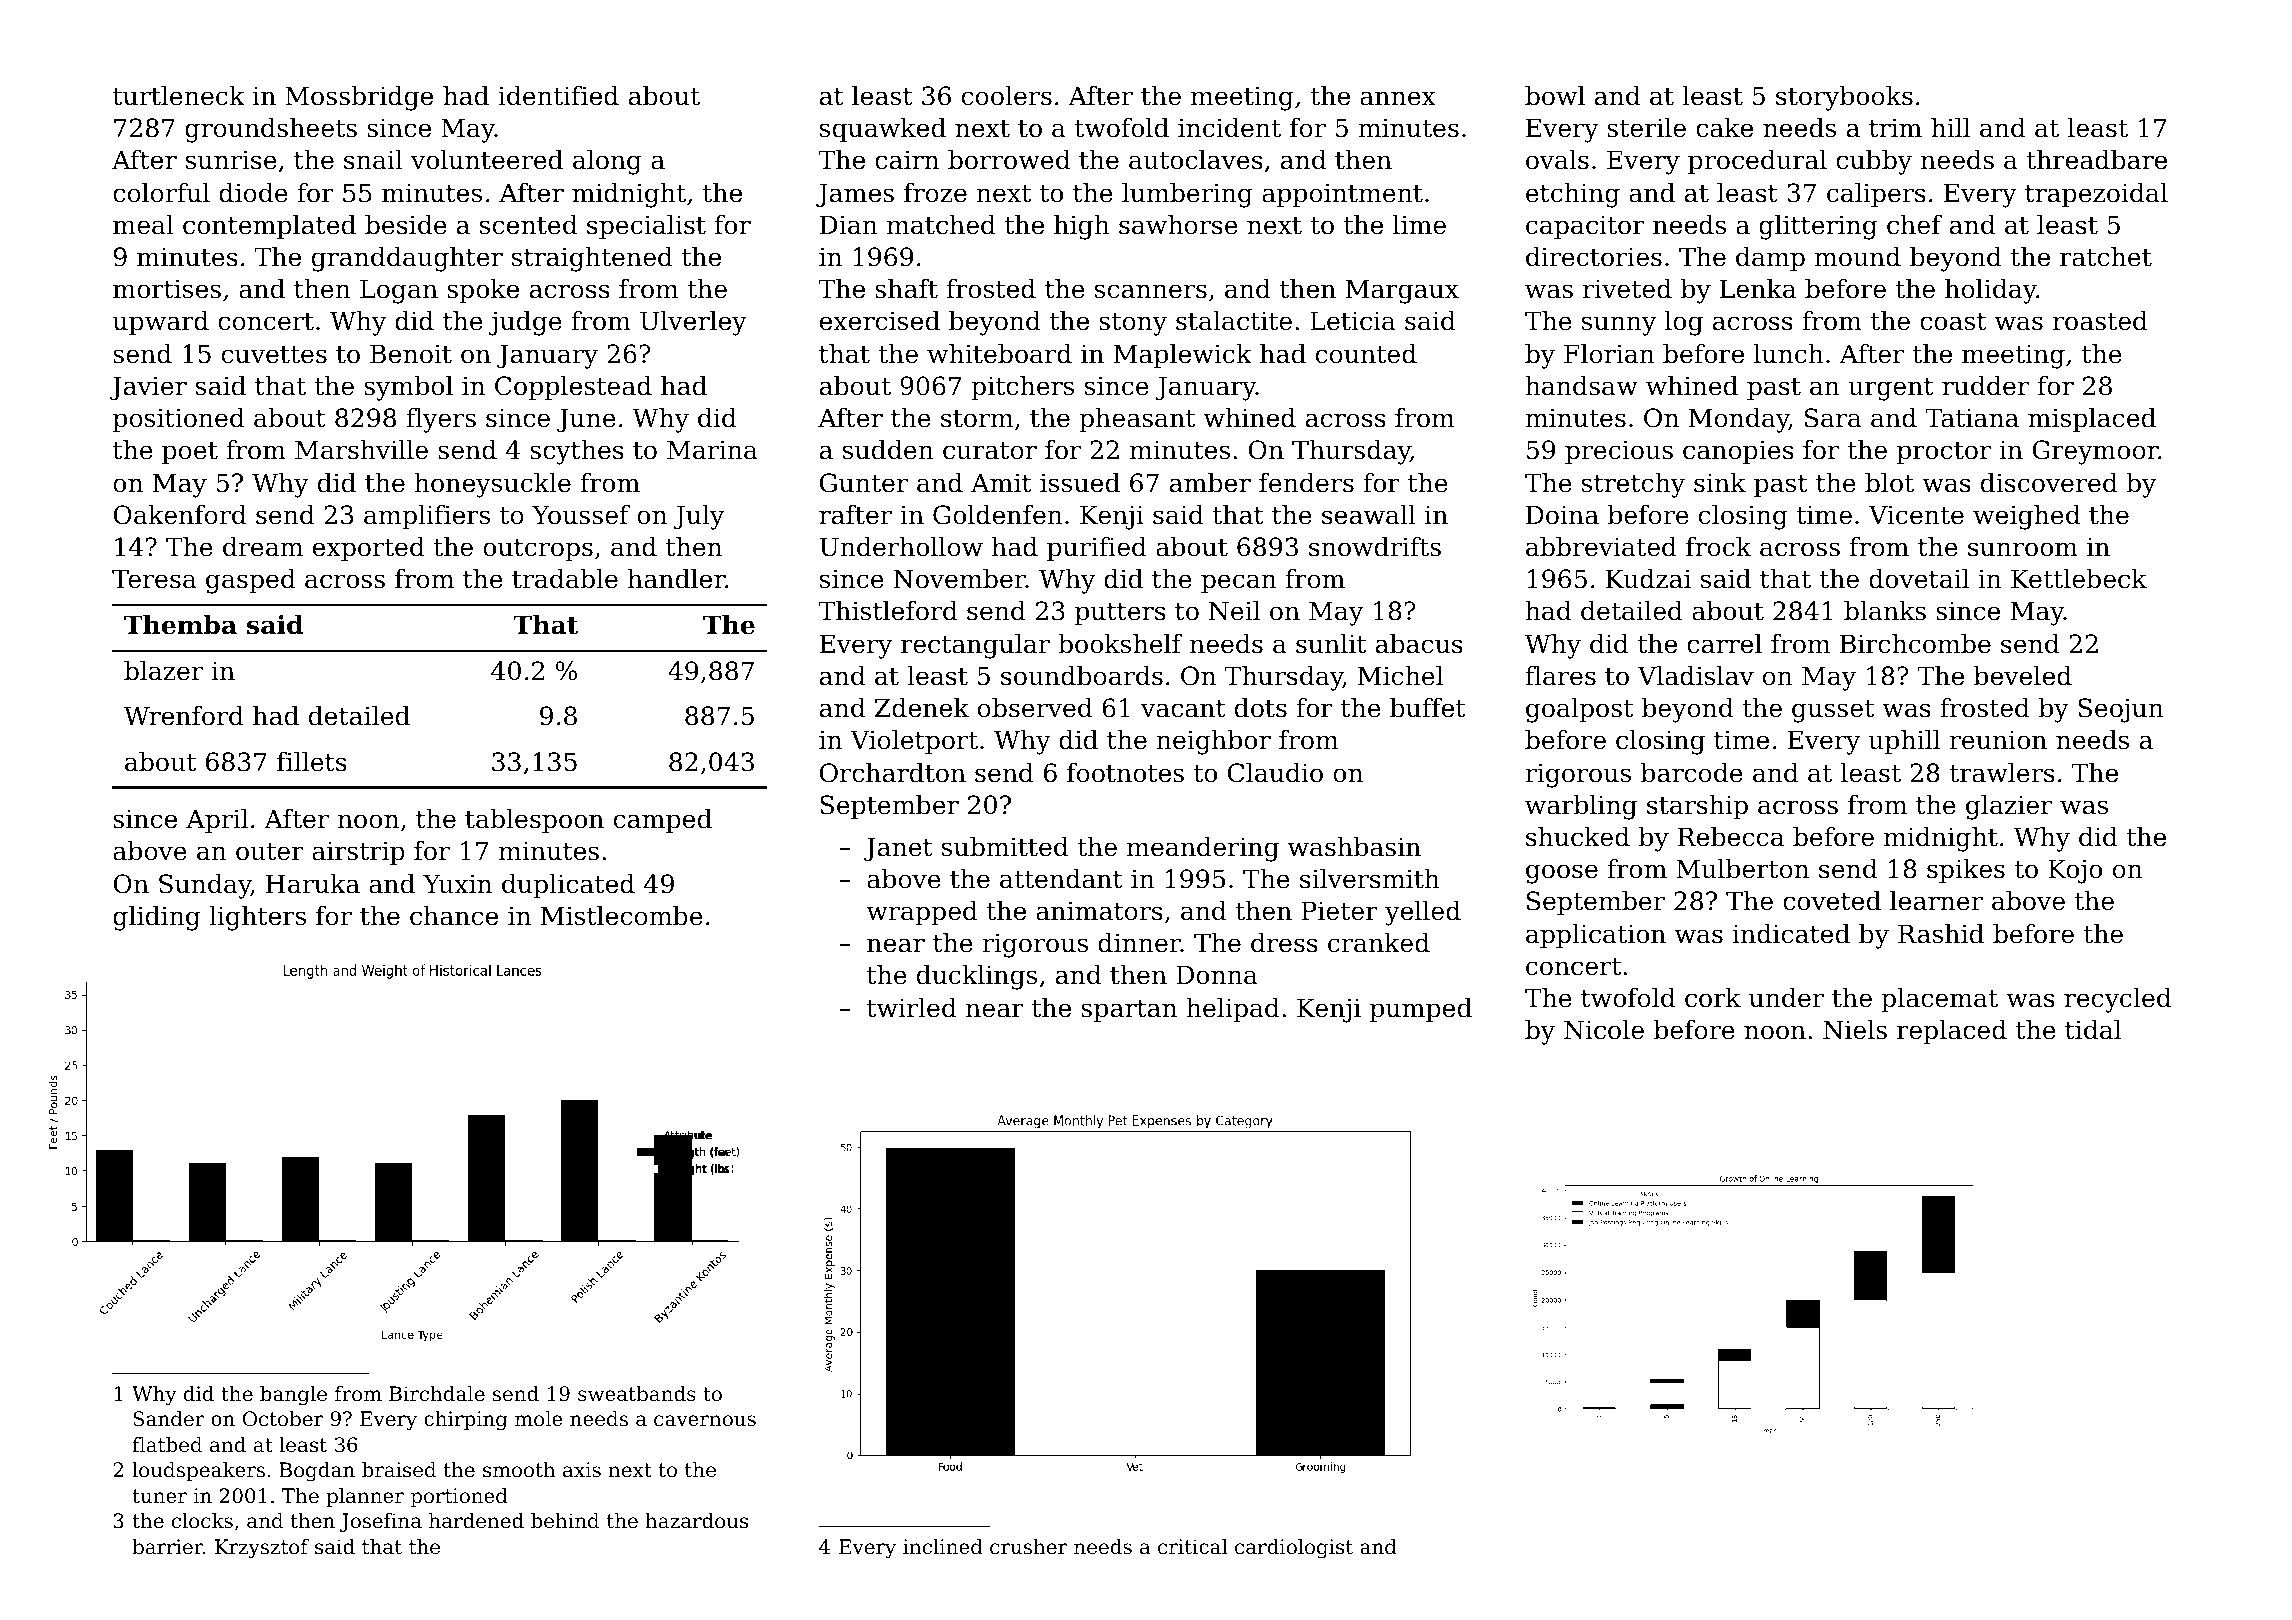  Describe the element at coordinates (1294, 1549) in the screenshot. I see `cardiologist` at that location.
